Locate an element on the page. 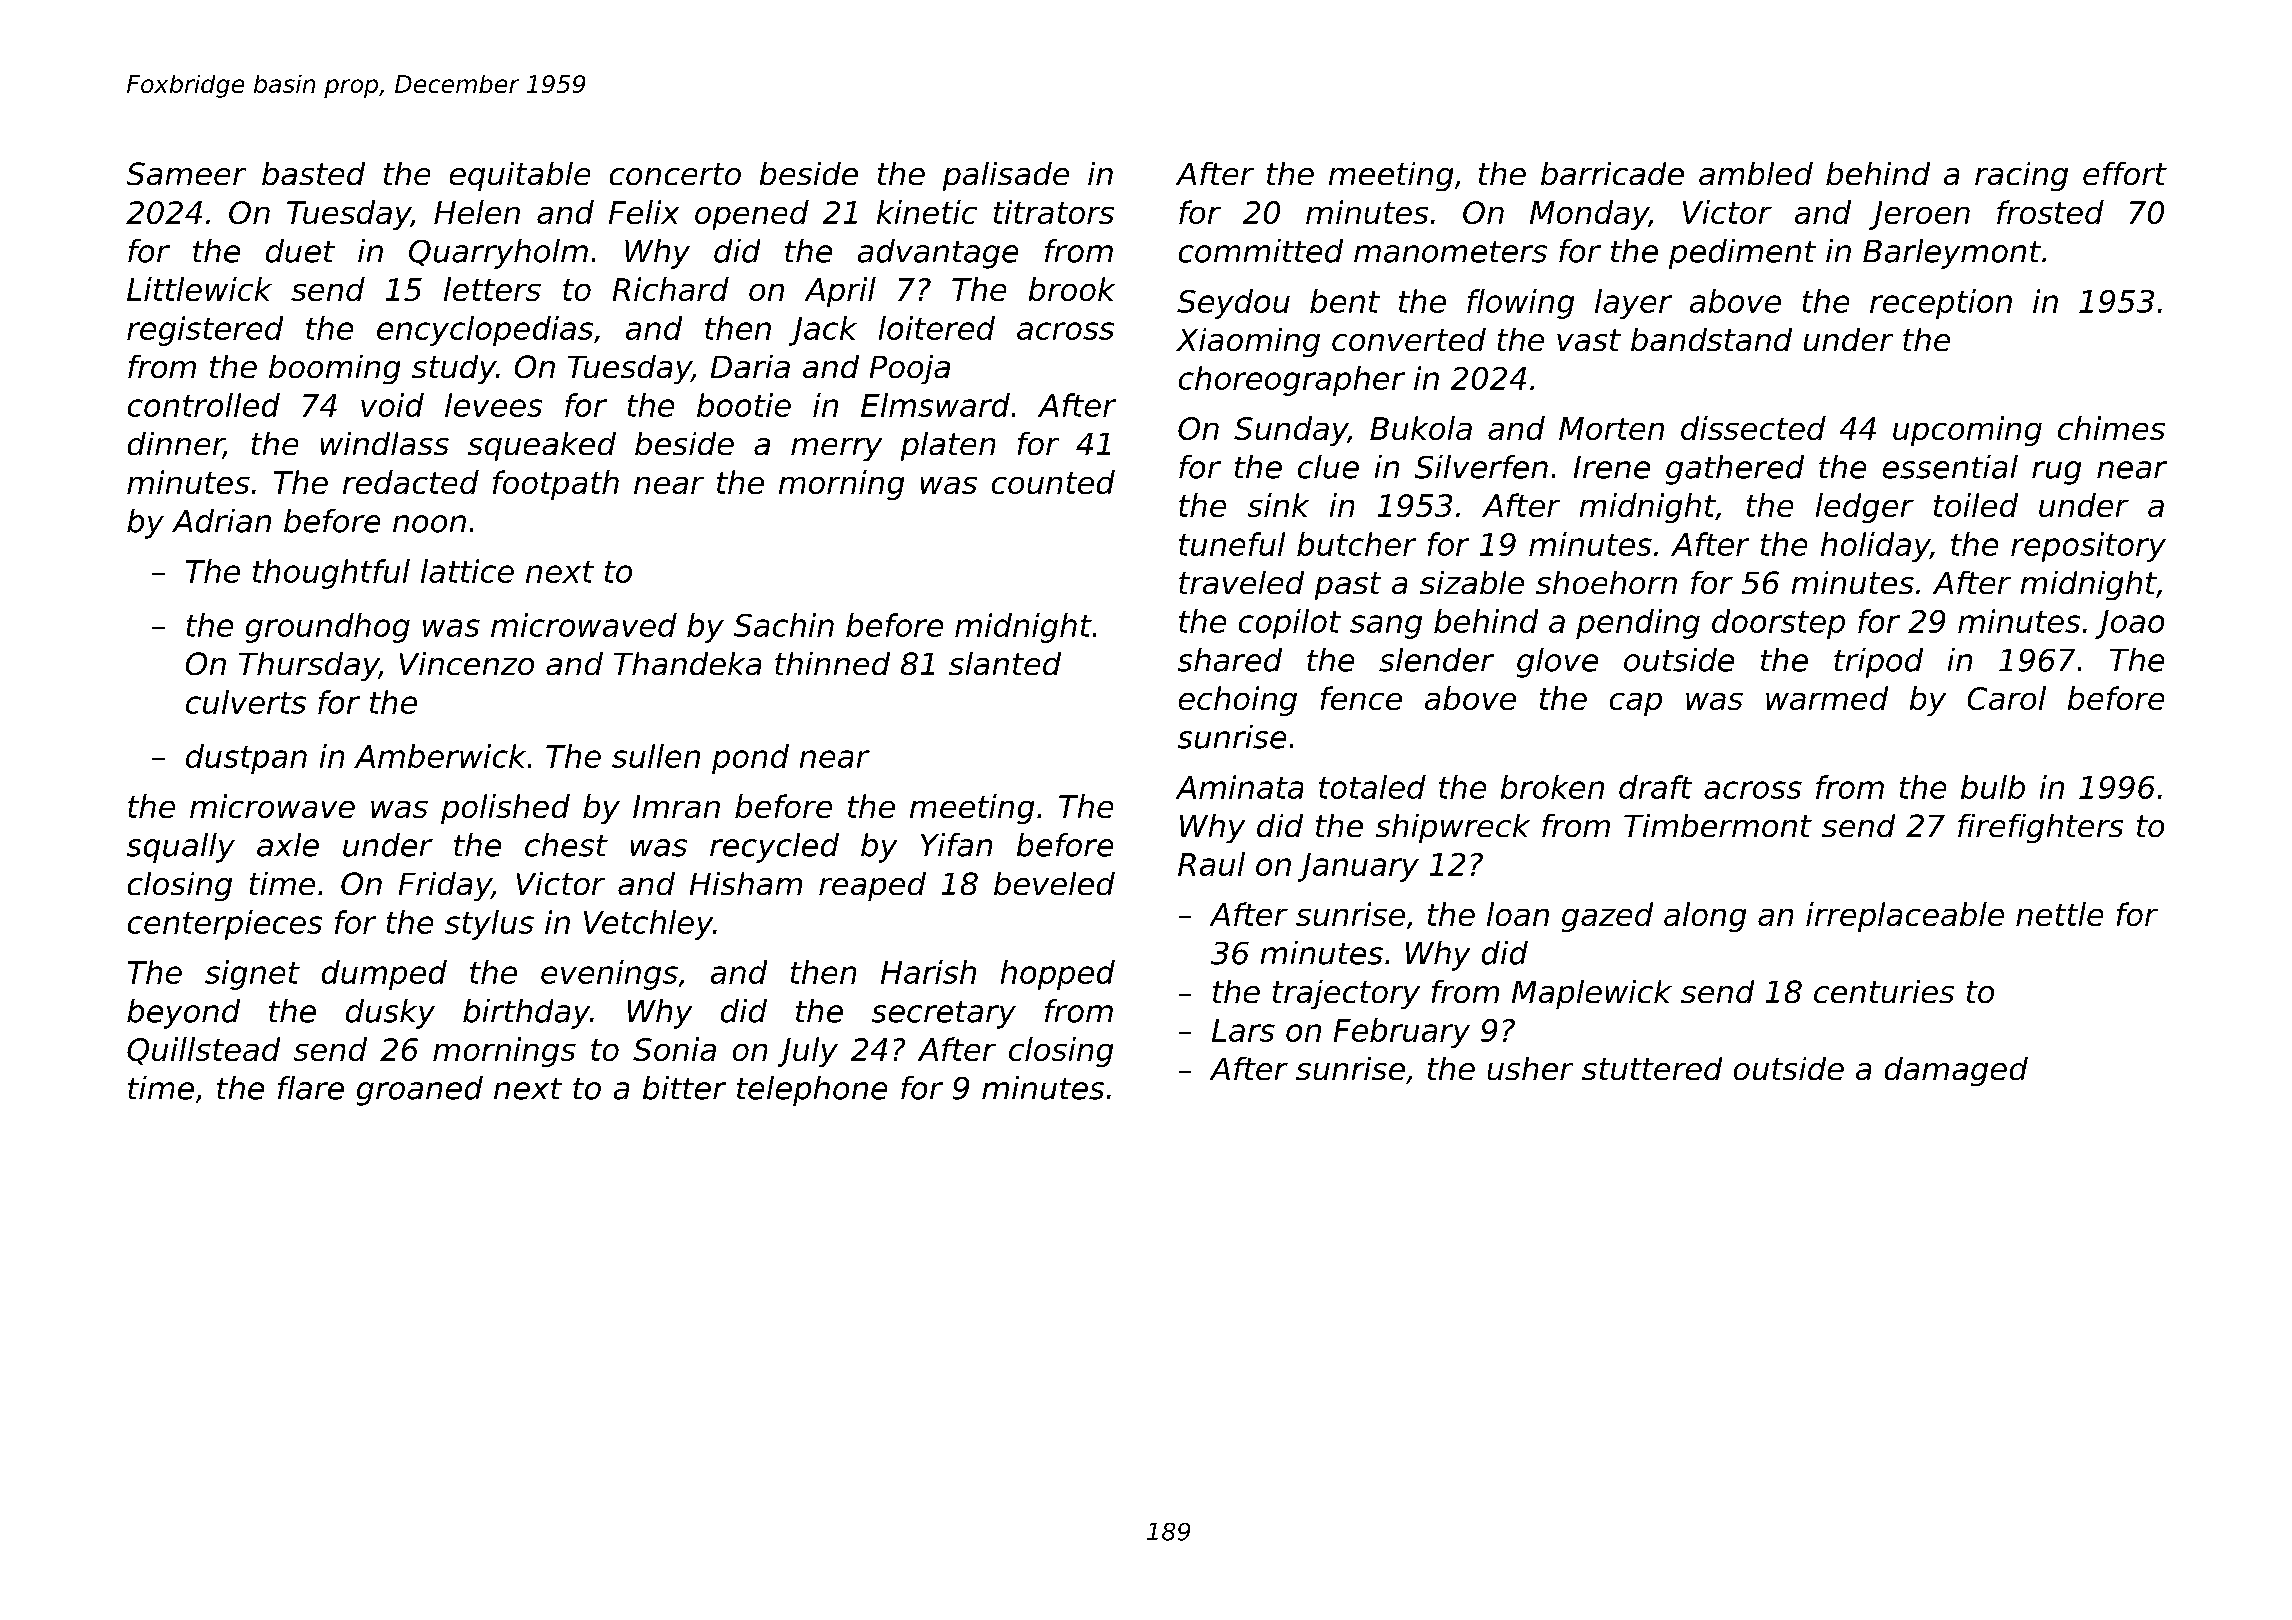  chimes is located at coordinates (2111, 428).
